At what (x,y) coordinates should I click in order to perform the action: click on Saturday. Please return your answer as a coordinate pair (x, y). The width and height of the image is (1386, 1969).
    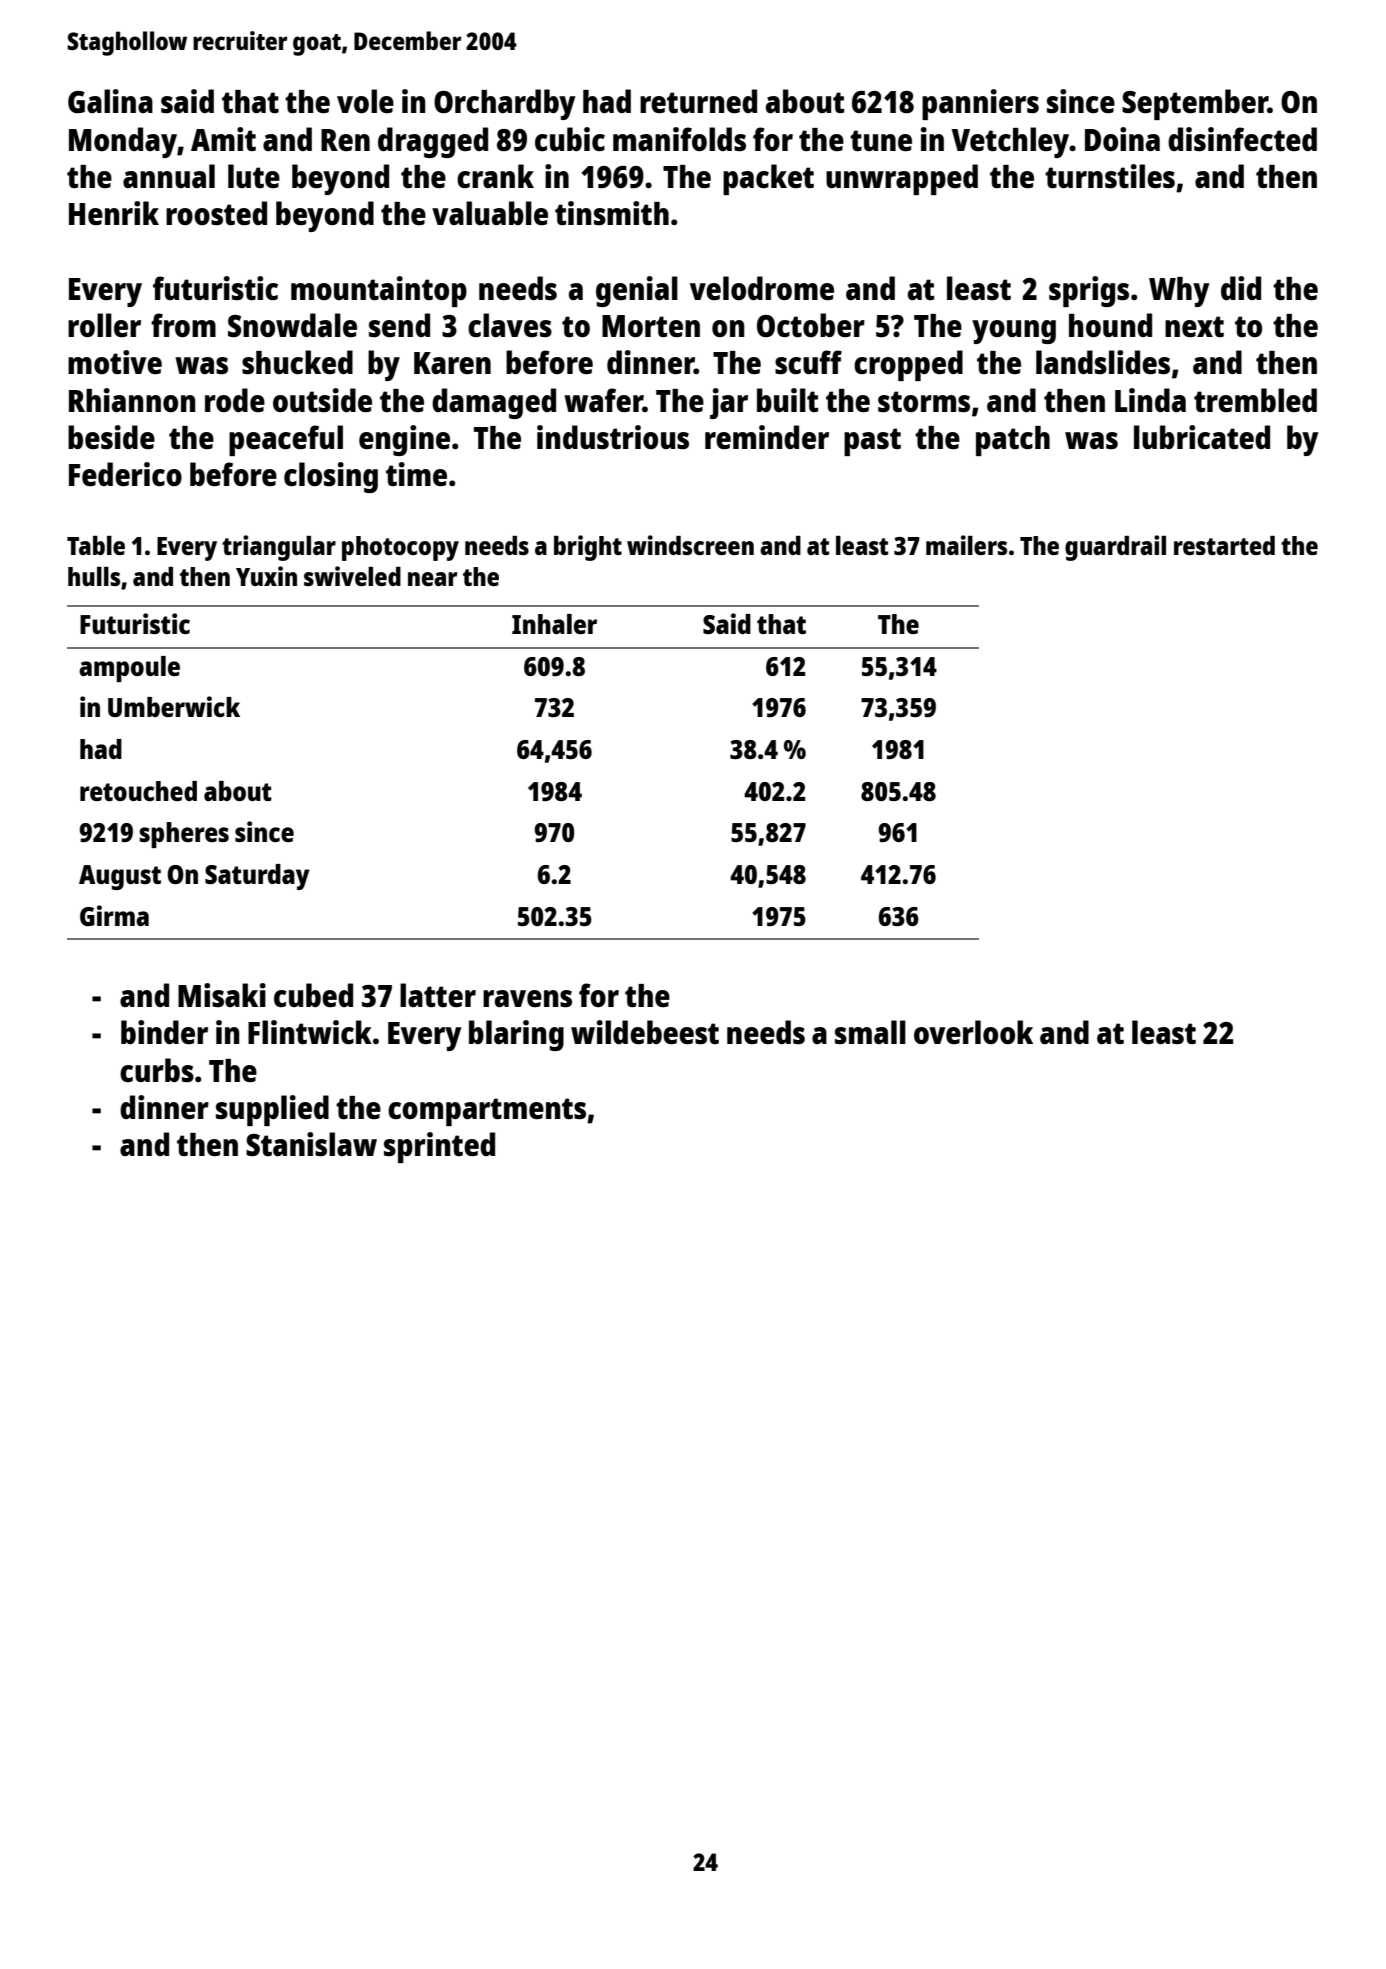
    Looking at the image, I should click on (257, 877).
